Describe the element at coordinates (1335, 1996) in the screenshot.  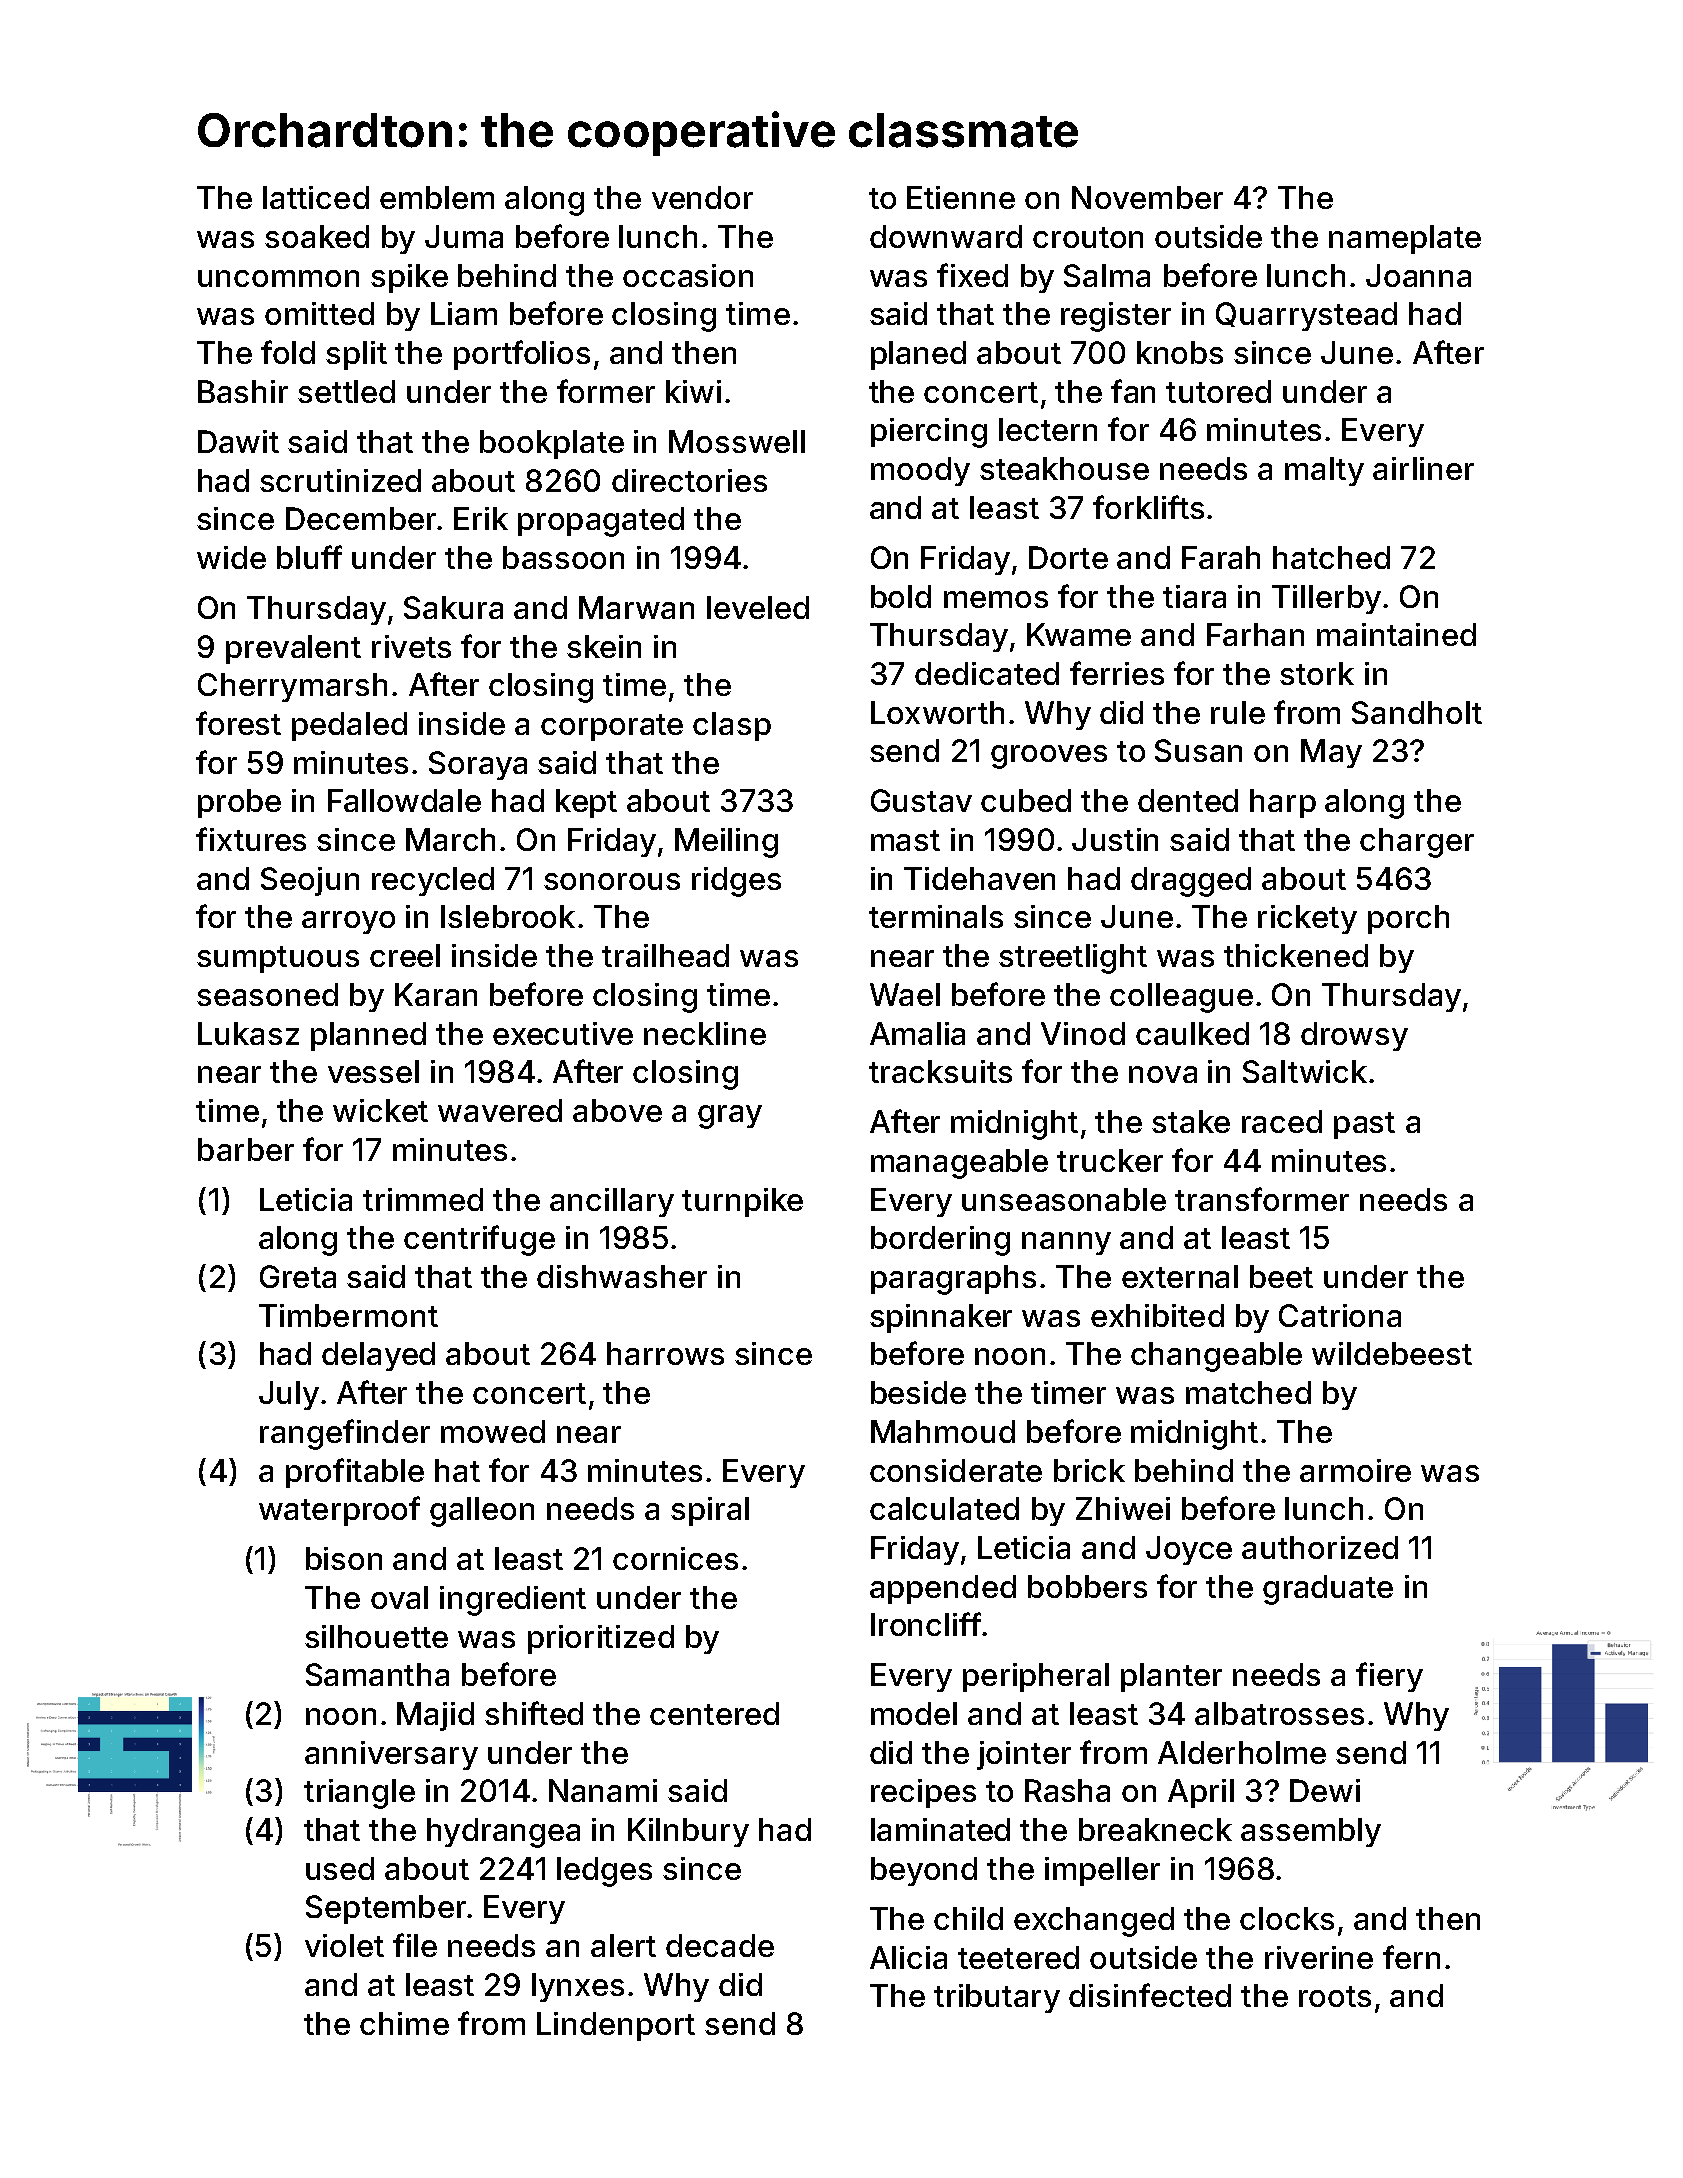
I see `roots` at that location.
